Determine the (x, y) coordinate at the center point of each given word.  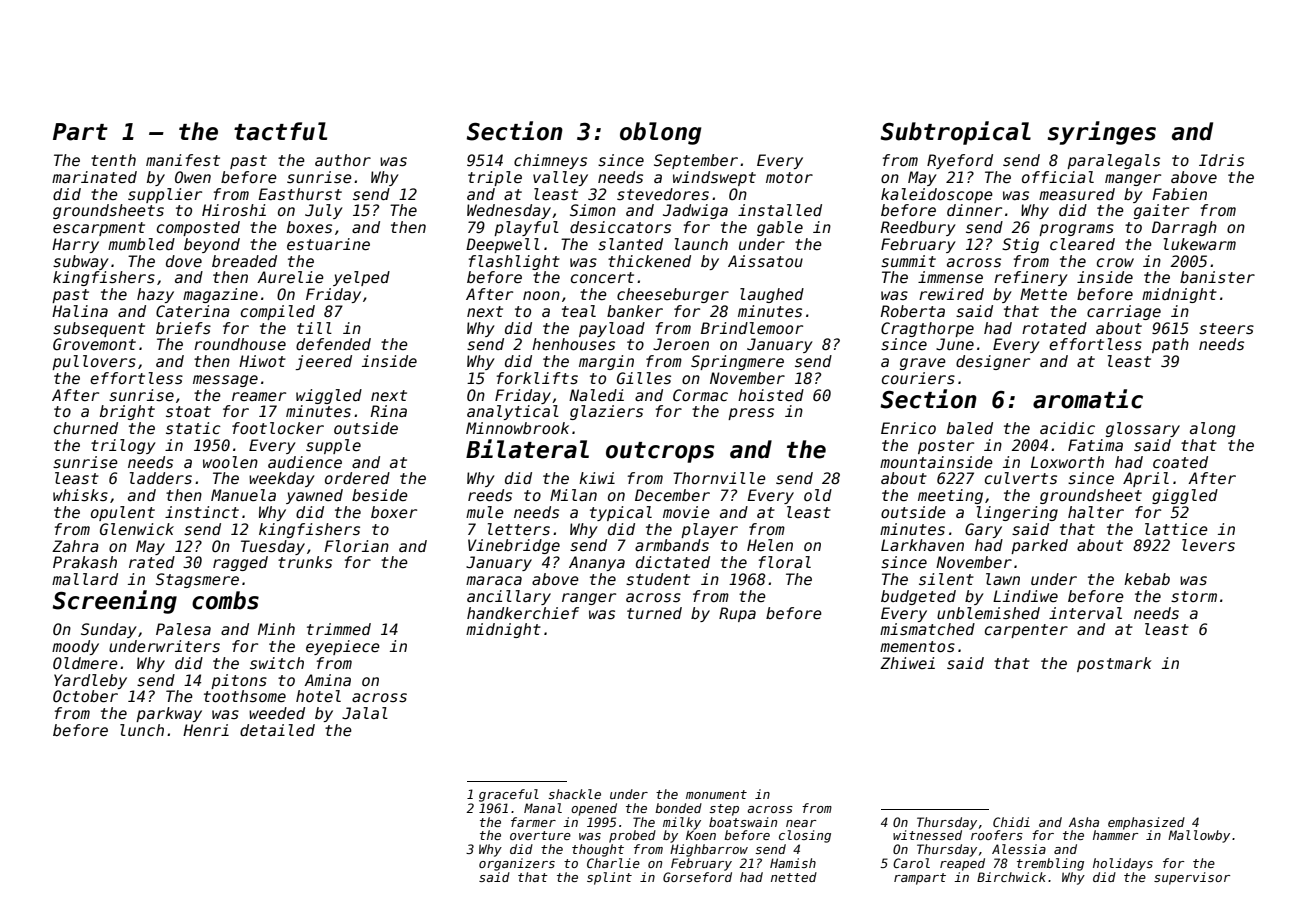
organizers (517, 864)
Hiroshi (234, 210)
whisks (80, 495)
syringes (1102, 133)
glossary (1143, 429)
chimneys (550, 161)
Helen (770, 545)
